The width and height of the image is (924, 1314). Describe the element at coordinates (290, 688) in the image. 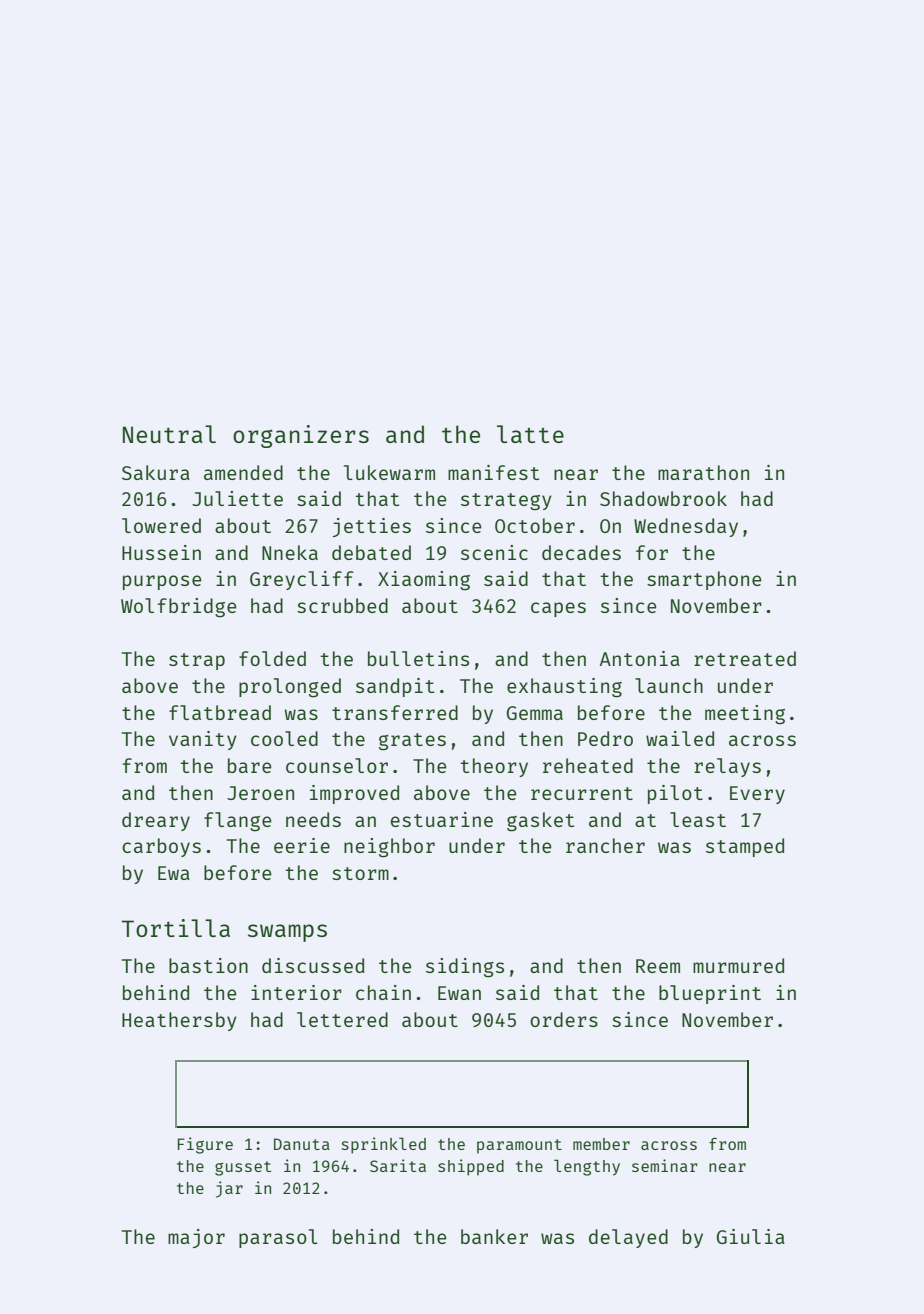

I see `prolonged` at that location.
